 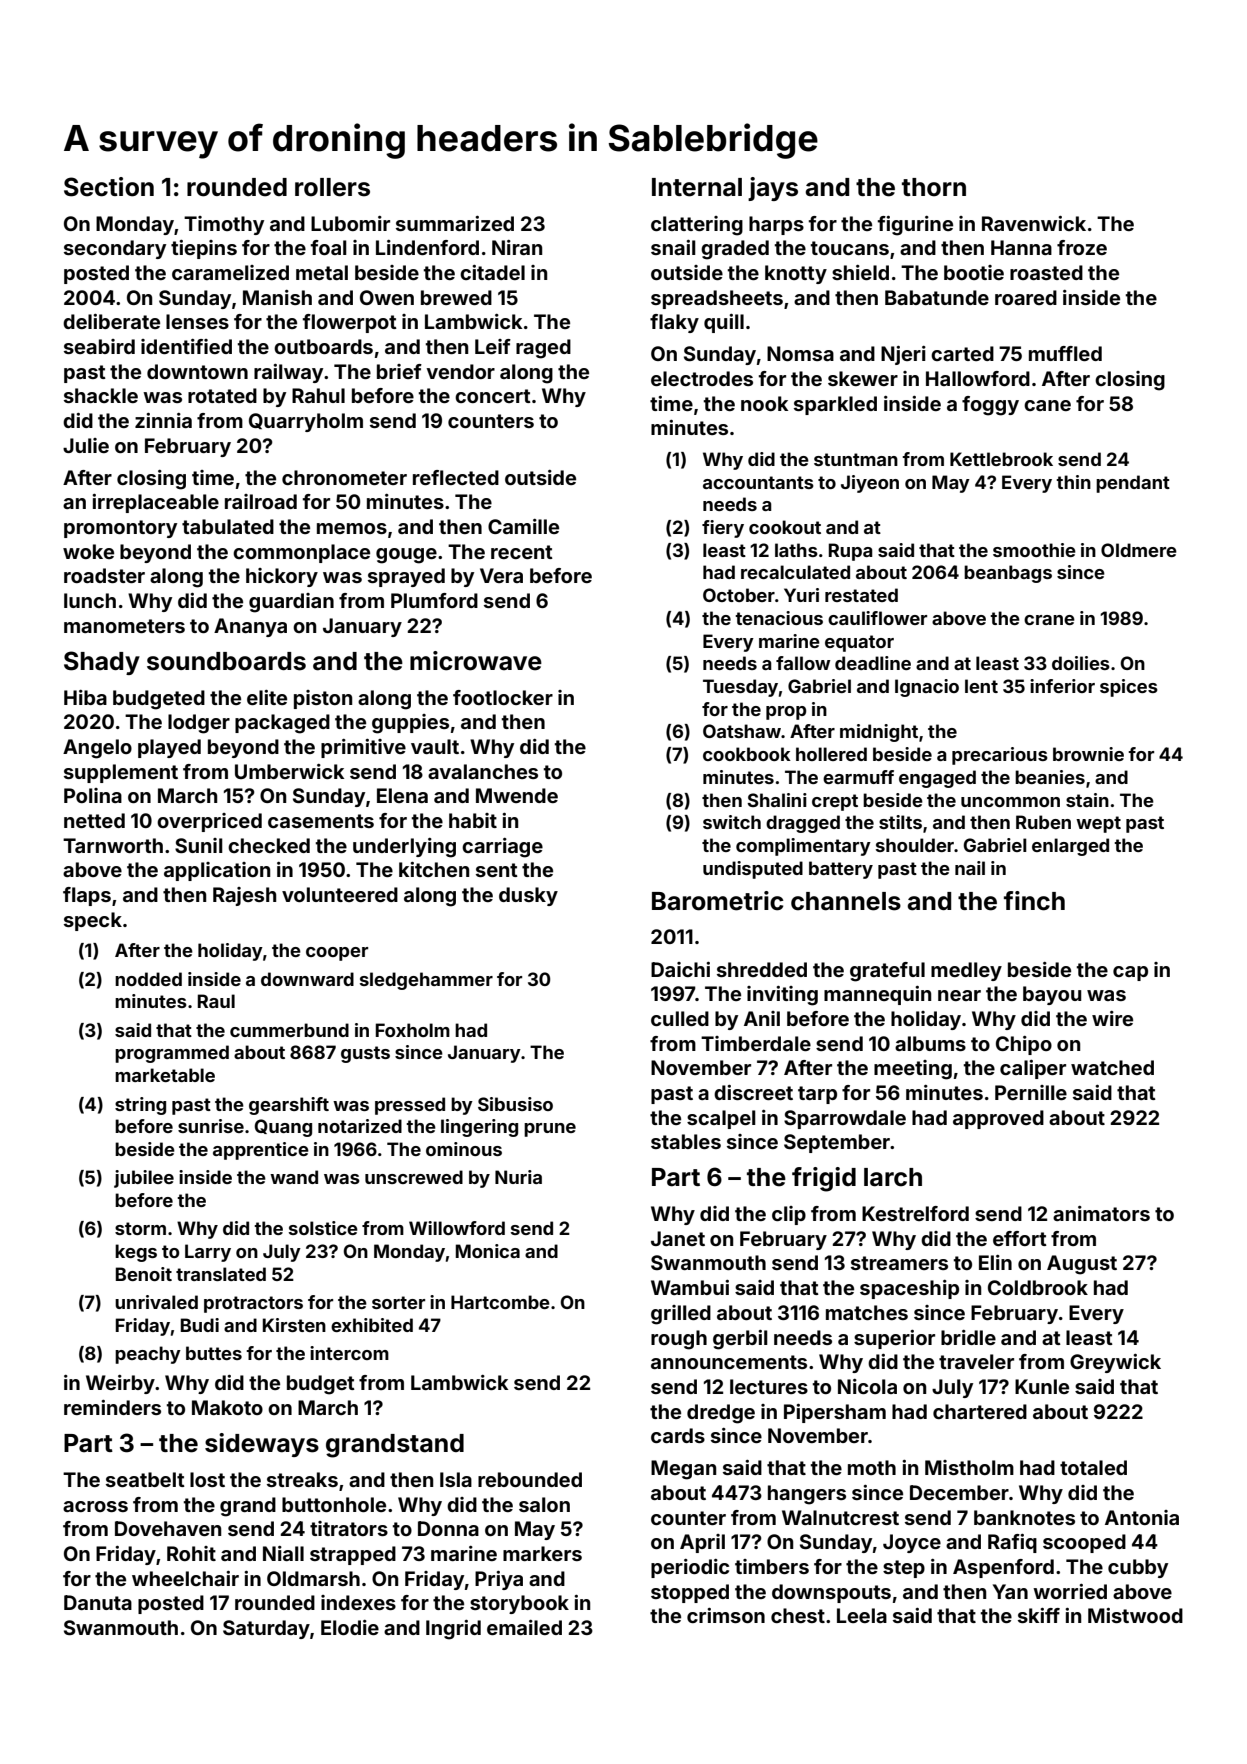 What do you see at coordinates (718, 901) in the screenshot?
I see `Barometric` at bounding box center [718, 901].
